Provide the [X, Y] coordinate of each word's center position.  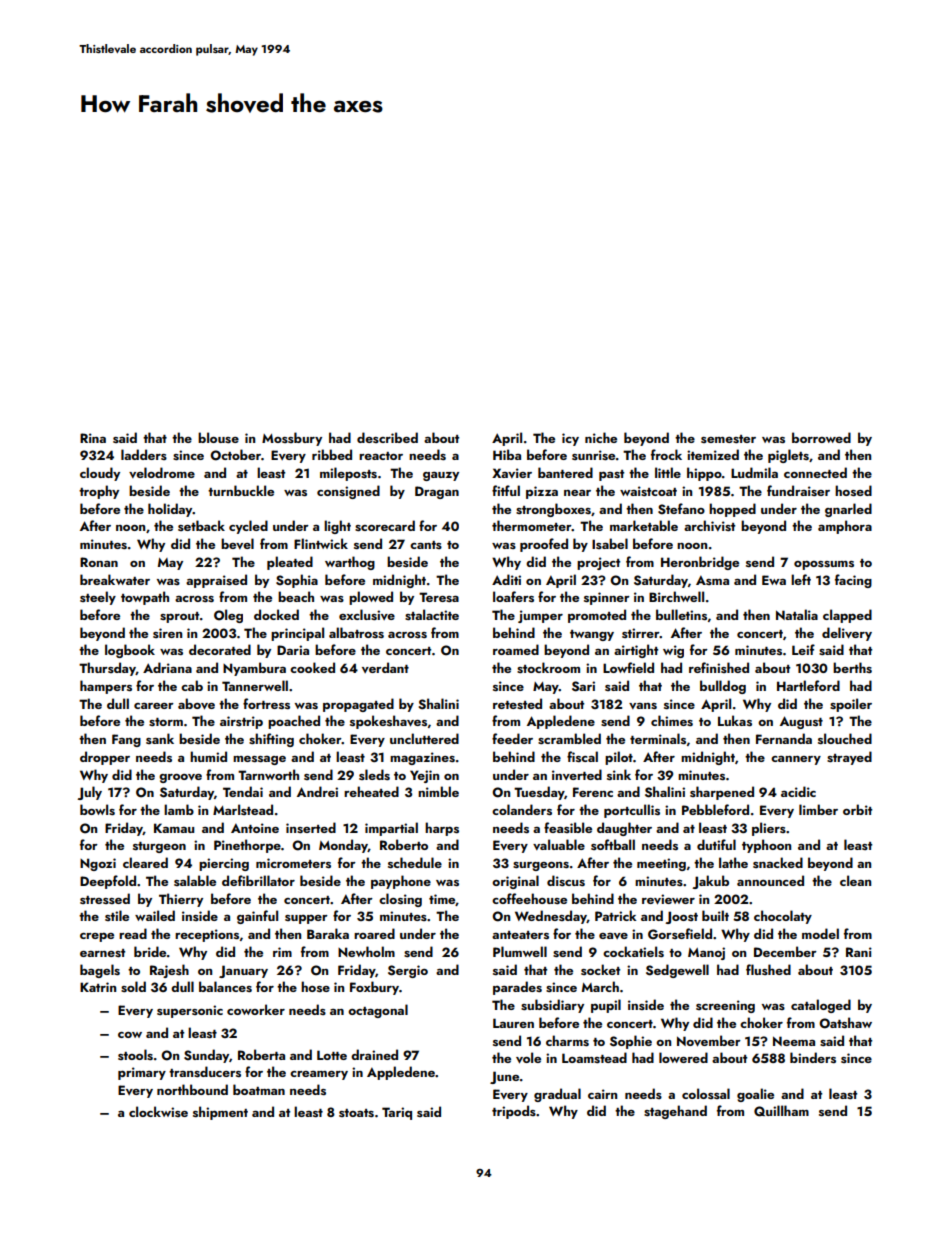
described [387, 437]
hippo [704, 474]
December [785, 951]
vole [528, 1058]
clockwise [158, 1111]
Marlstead [243, 809]
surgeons [541, 866]
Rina [93, 438]
